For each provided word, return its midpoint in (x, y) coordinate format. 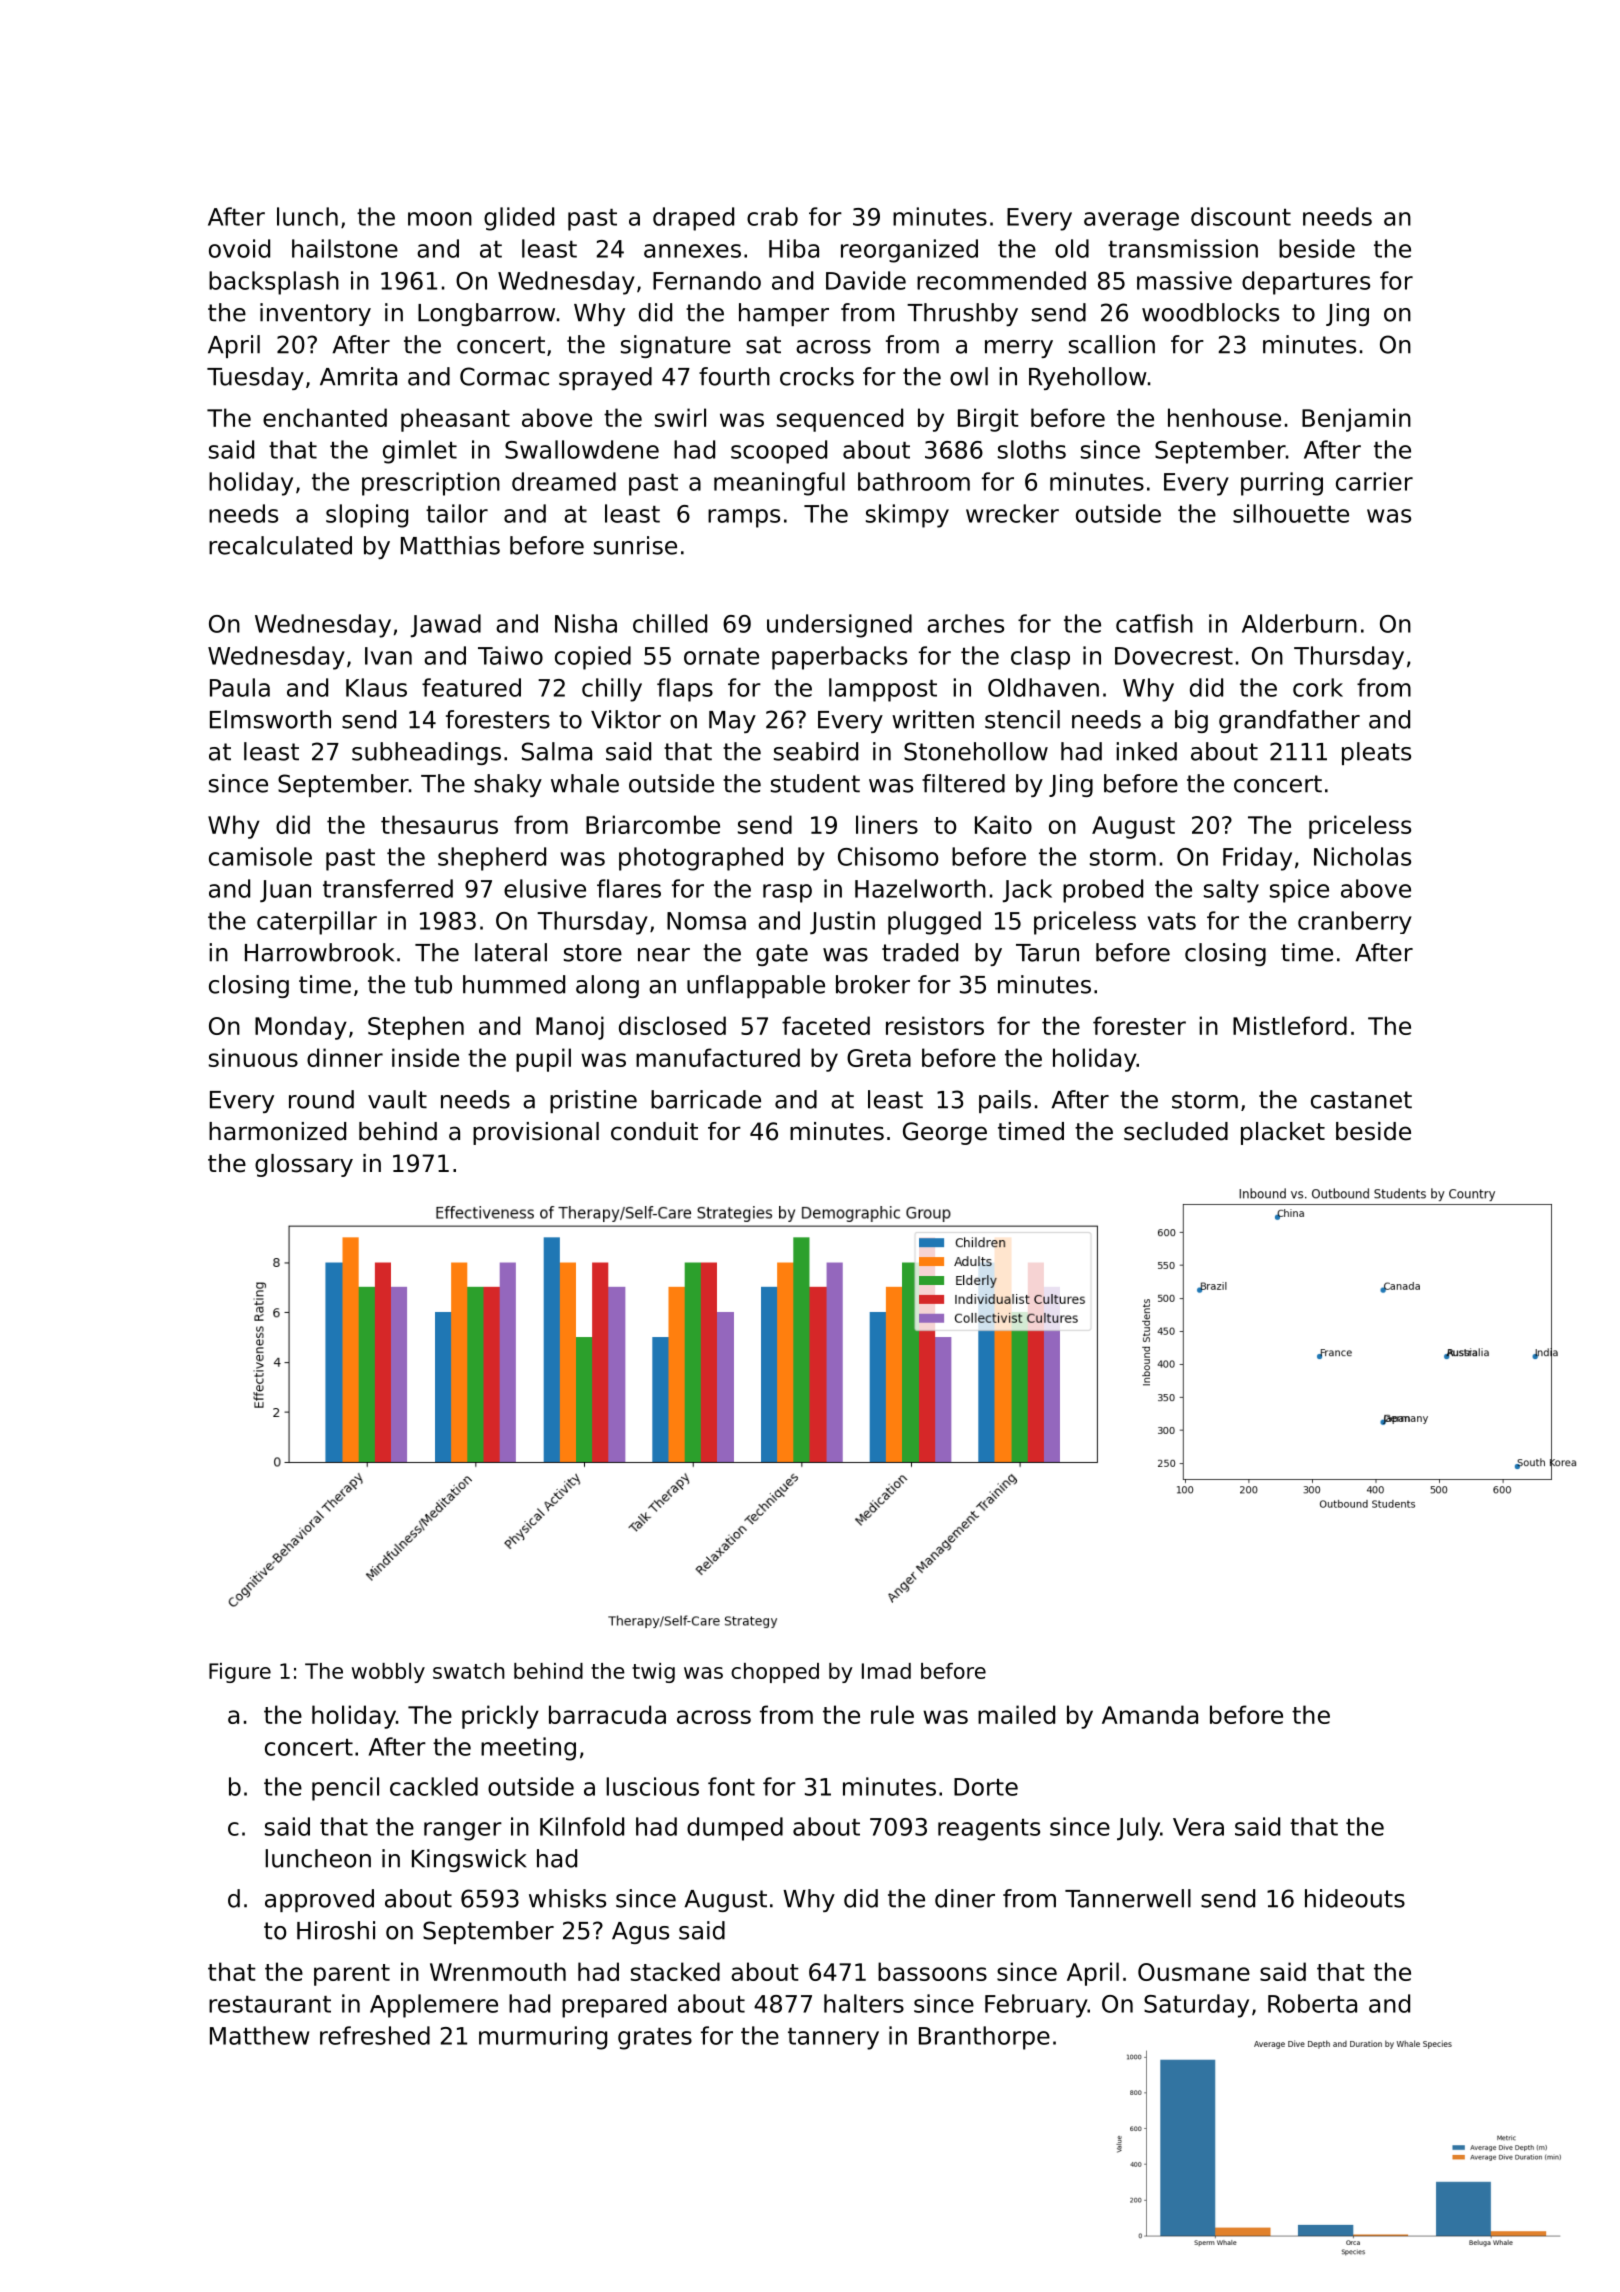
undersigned (839, 626)
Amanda (1150, 1714)
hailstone (345, 248)
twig (653, 1673)
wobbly (388, 1673)
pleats (1376, 753)
